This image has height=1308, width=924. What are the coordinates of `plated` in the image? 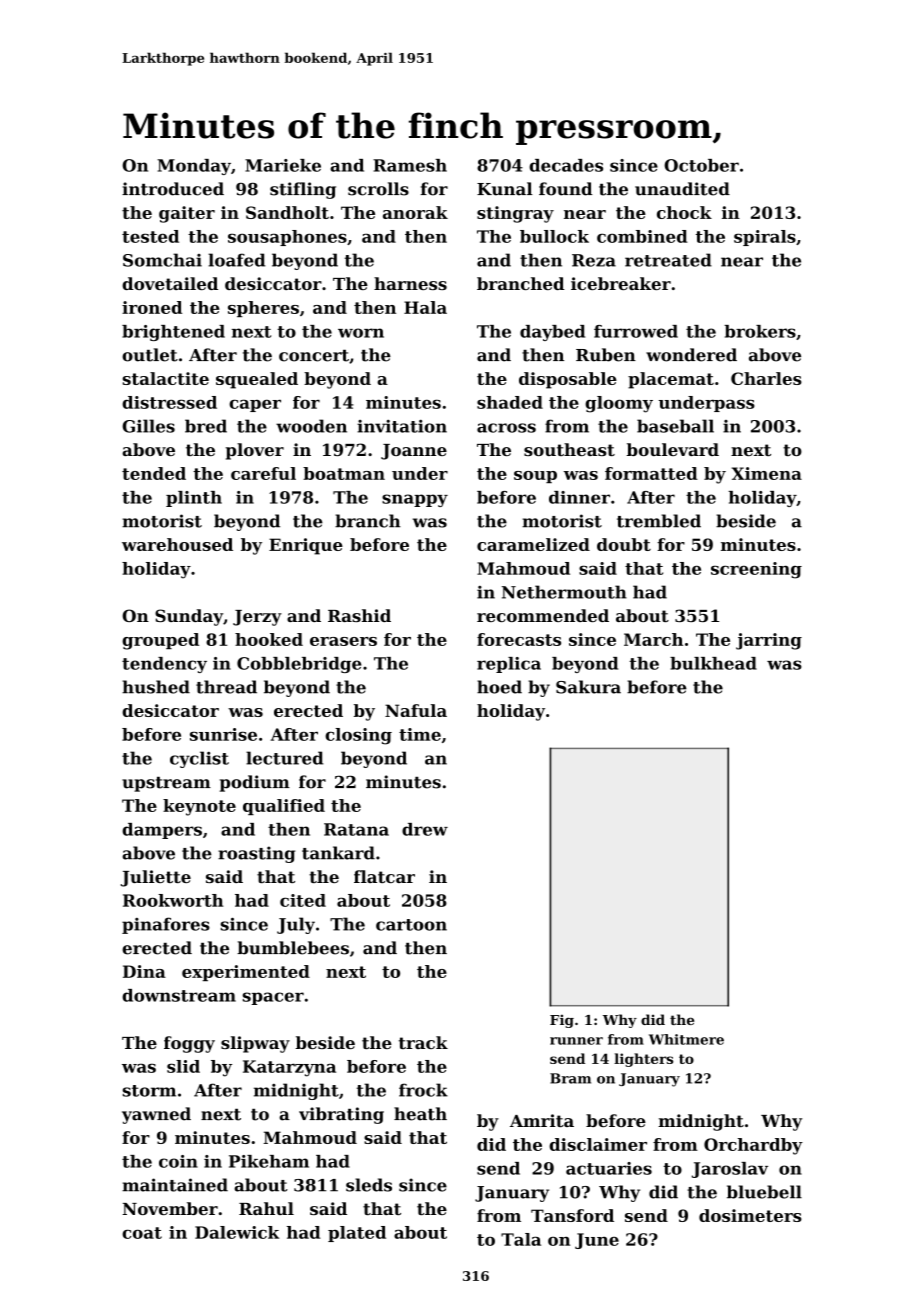 It's located at (357, 1234).
